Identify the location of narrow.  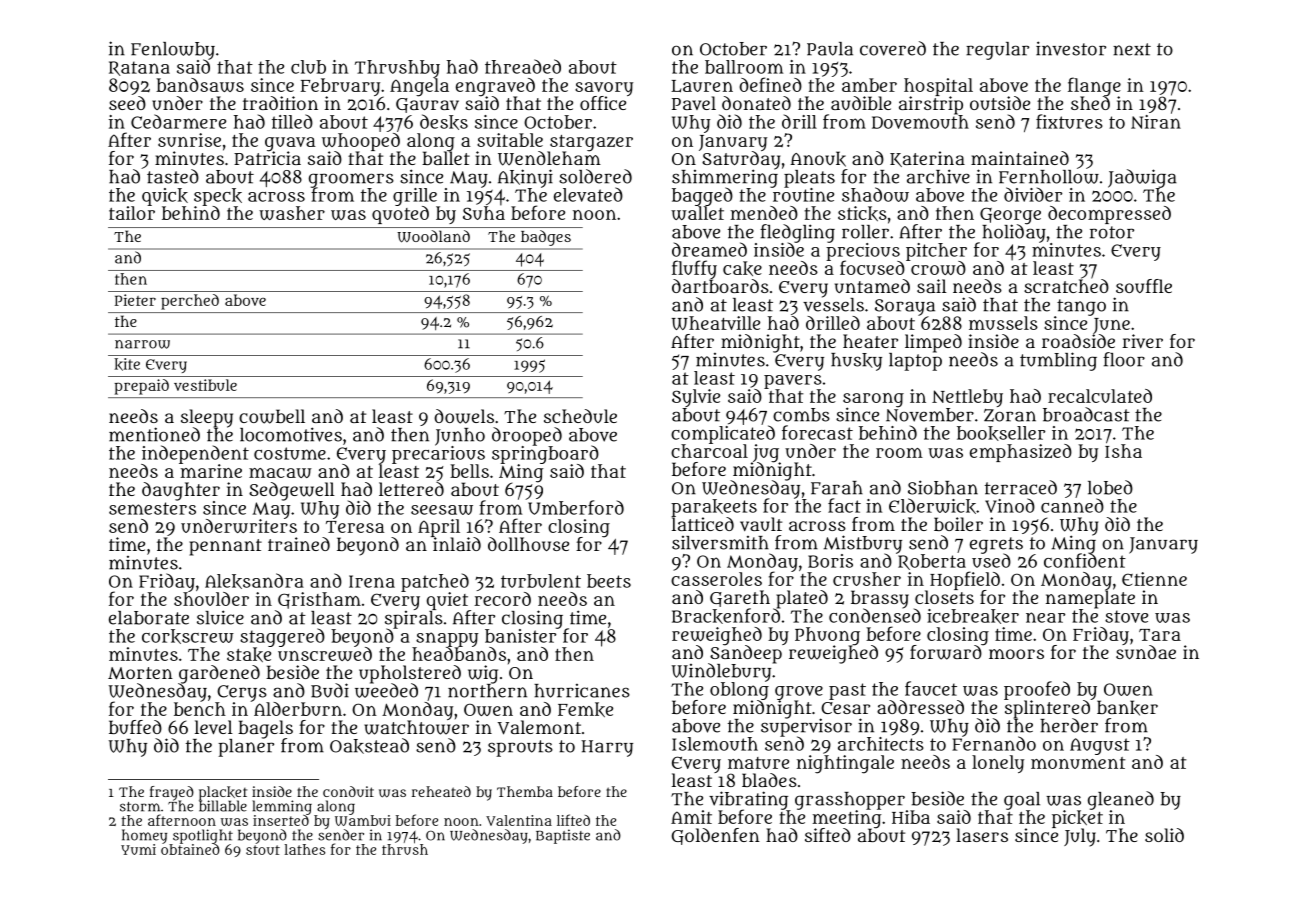
(142, 344).
